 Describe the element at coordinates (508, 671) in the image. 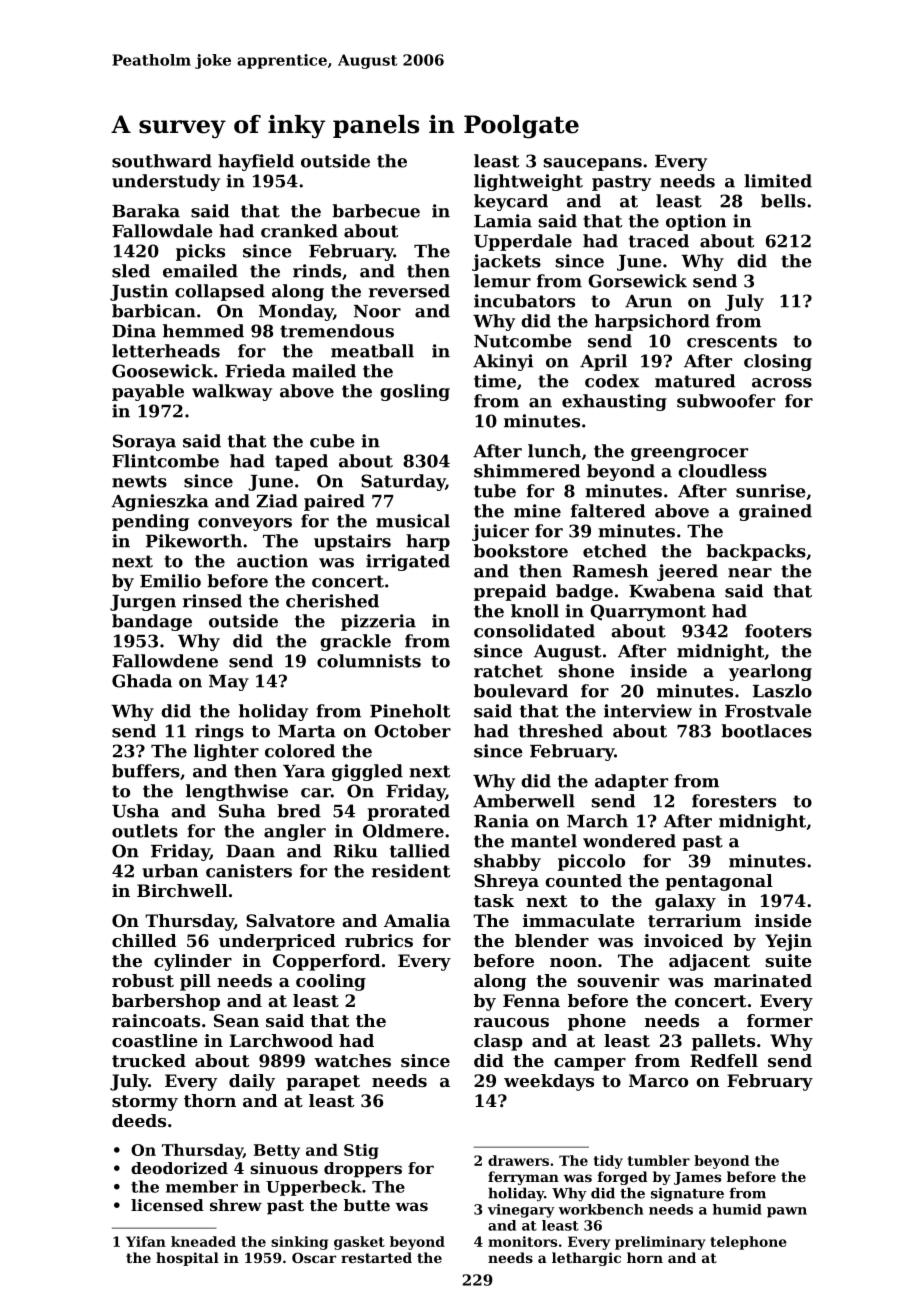

I see `ratchet` at that location.
